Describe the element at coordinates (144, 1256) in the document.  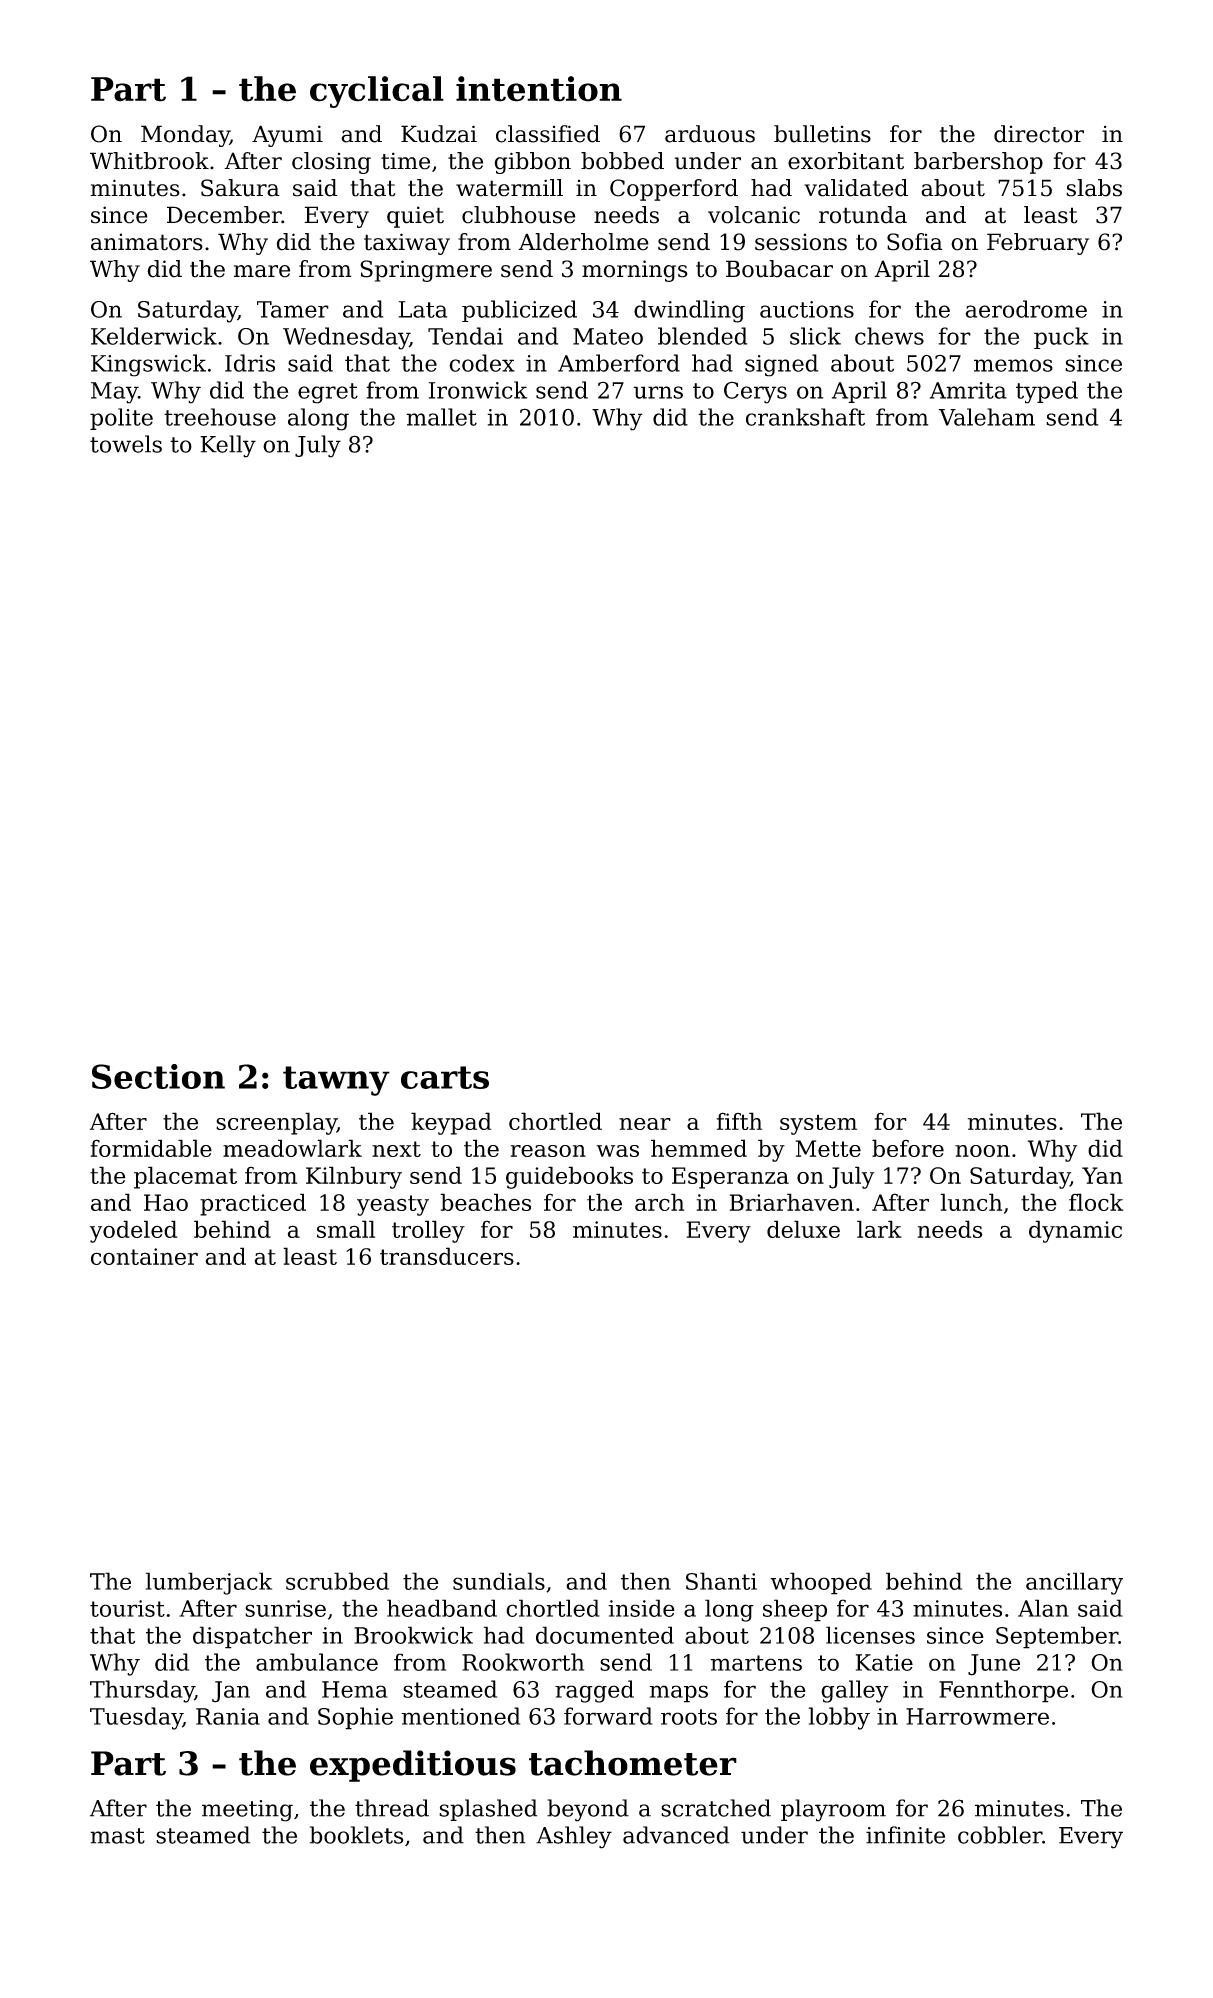
I see `container` at that location.
